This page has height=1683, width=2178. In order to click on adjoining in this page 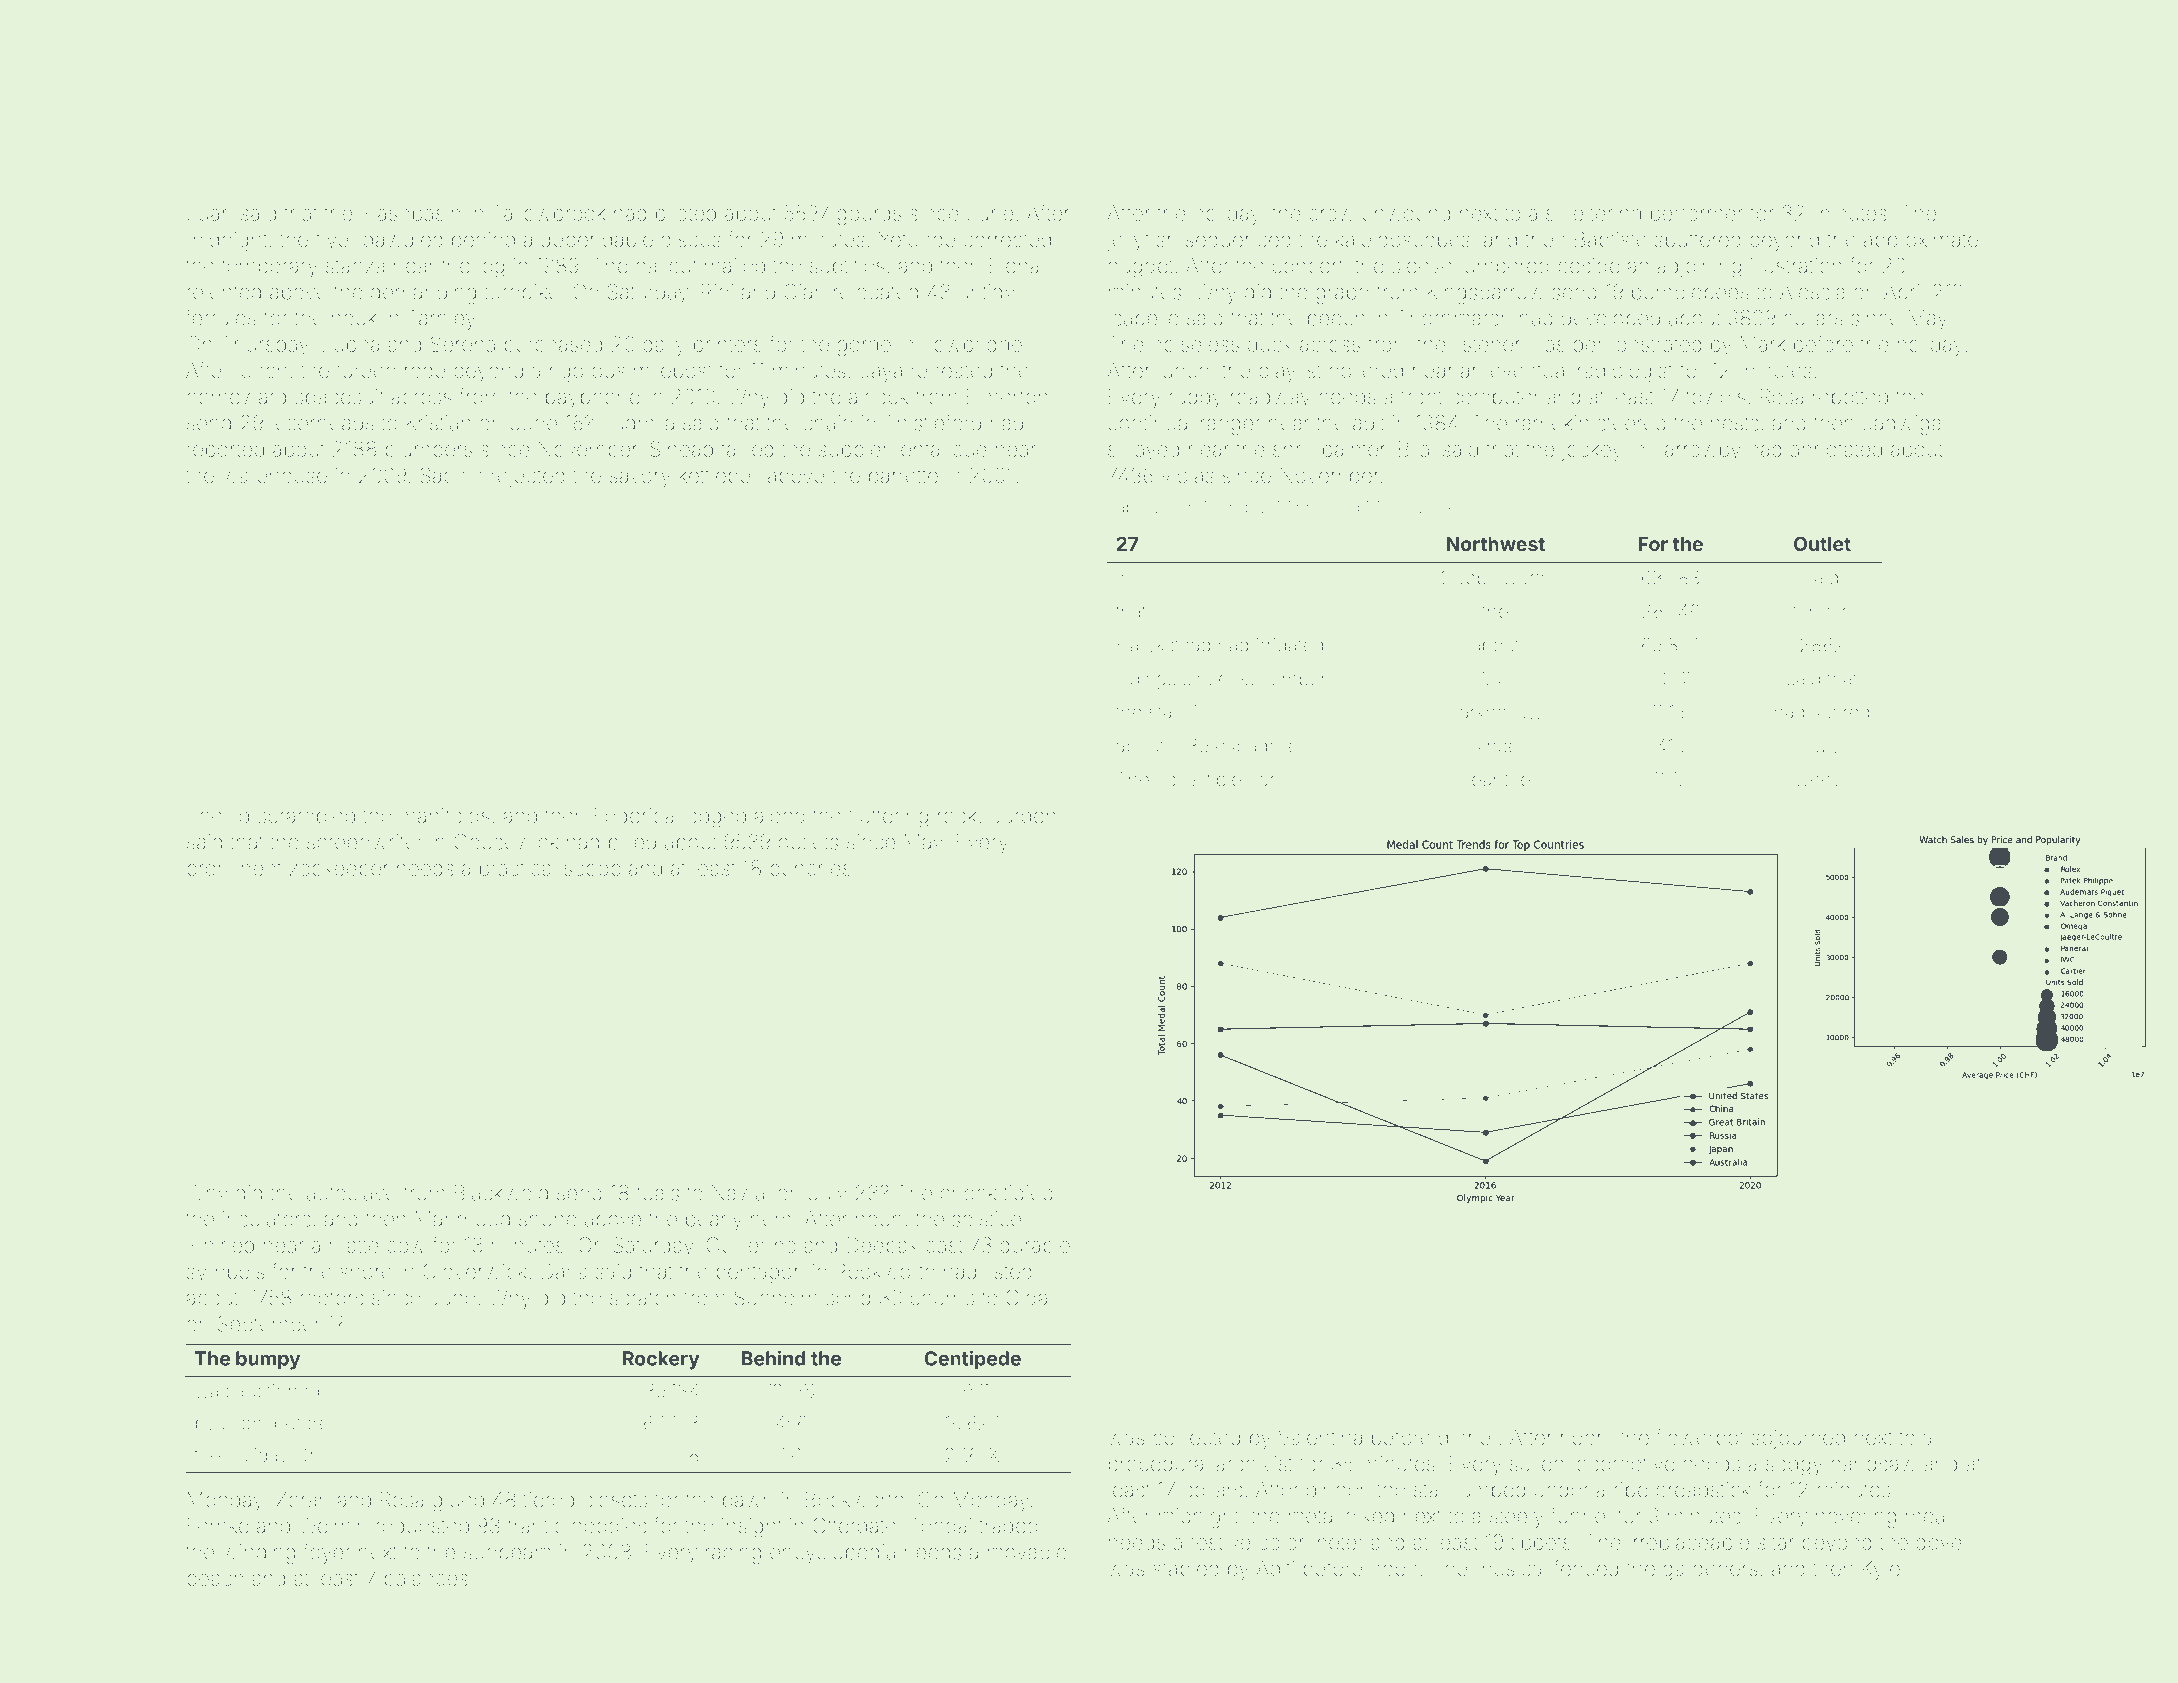, I will do `click(1699, 268)`.
